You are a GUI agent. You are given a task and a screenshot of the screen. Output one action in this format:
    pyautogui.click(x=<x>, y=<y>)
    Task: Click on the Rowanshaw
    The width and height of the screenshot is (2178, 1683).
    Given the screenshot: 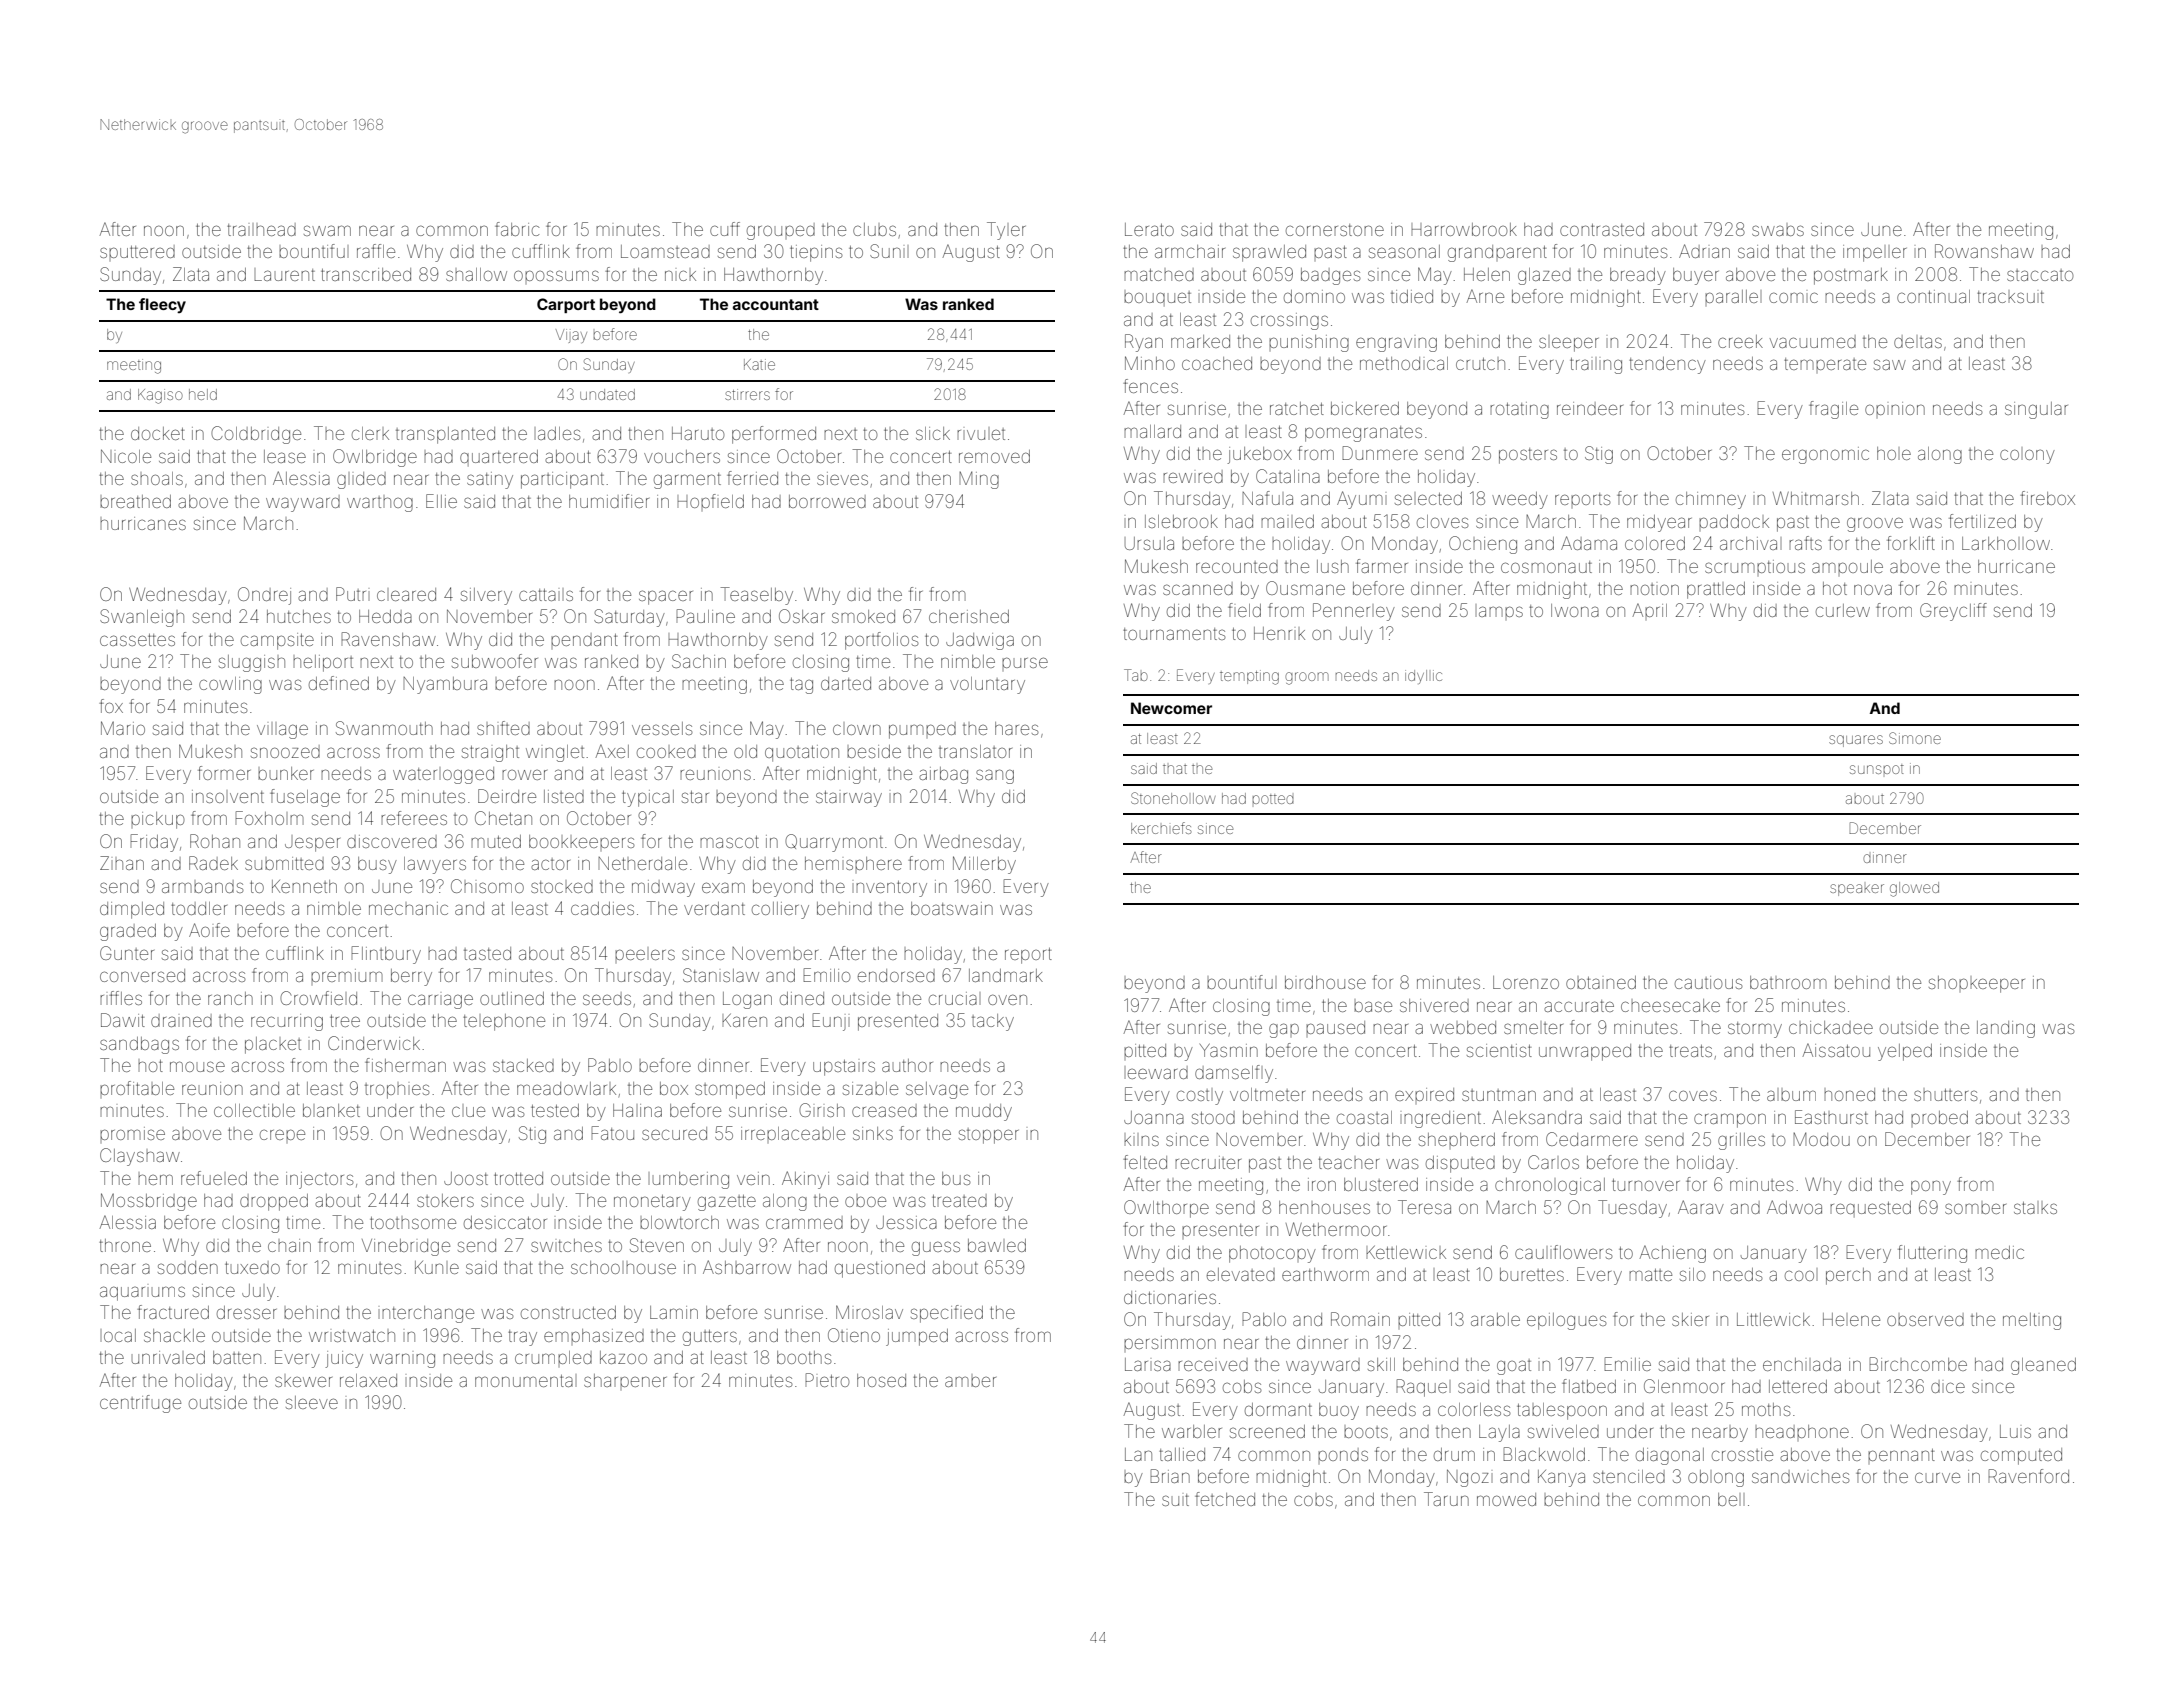 What is the action you would take?
    pyautogui.click(x=1984, y=251)
